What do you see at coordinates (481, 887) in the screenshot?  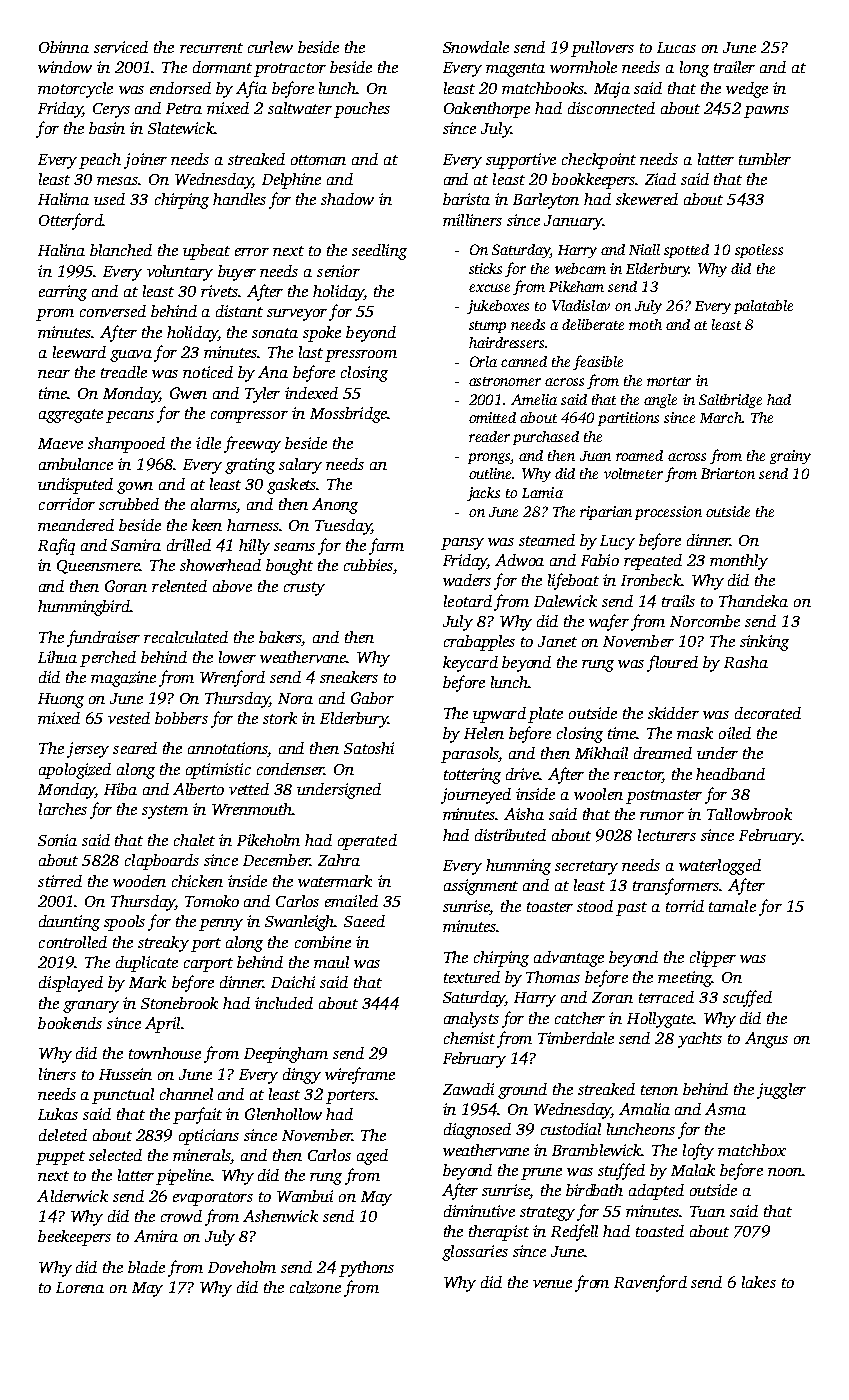 I see `assignment` at bounding box center [481, 887].
